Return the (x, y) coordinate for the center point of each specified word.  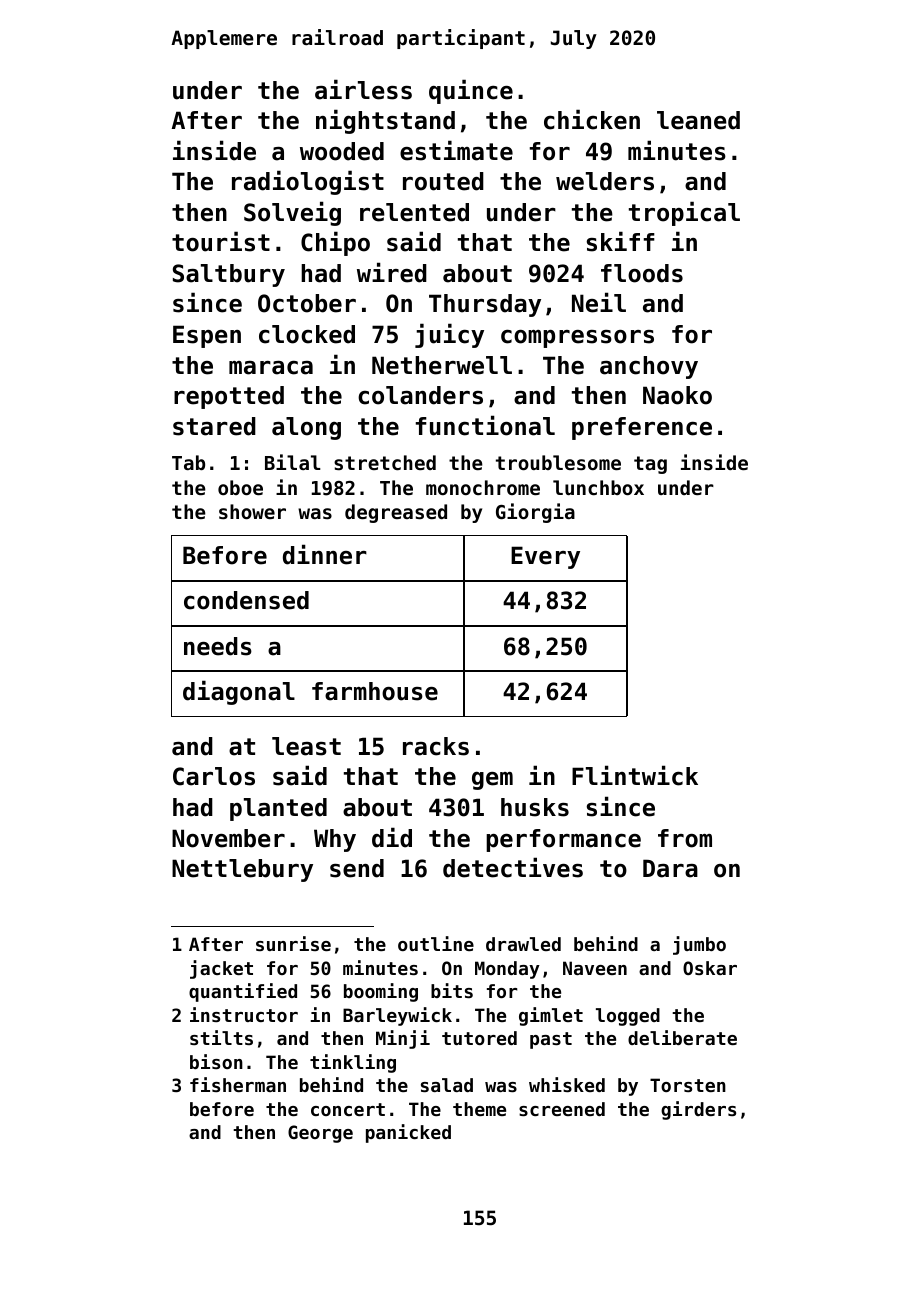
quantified (243, 992)
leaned (698, 120)
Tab (188, 462)
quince (471, 91)
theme (479, 1109)
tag (650, 465)
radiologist (308, 182)
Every (545, 557)
